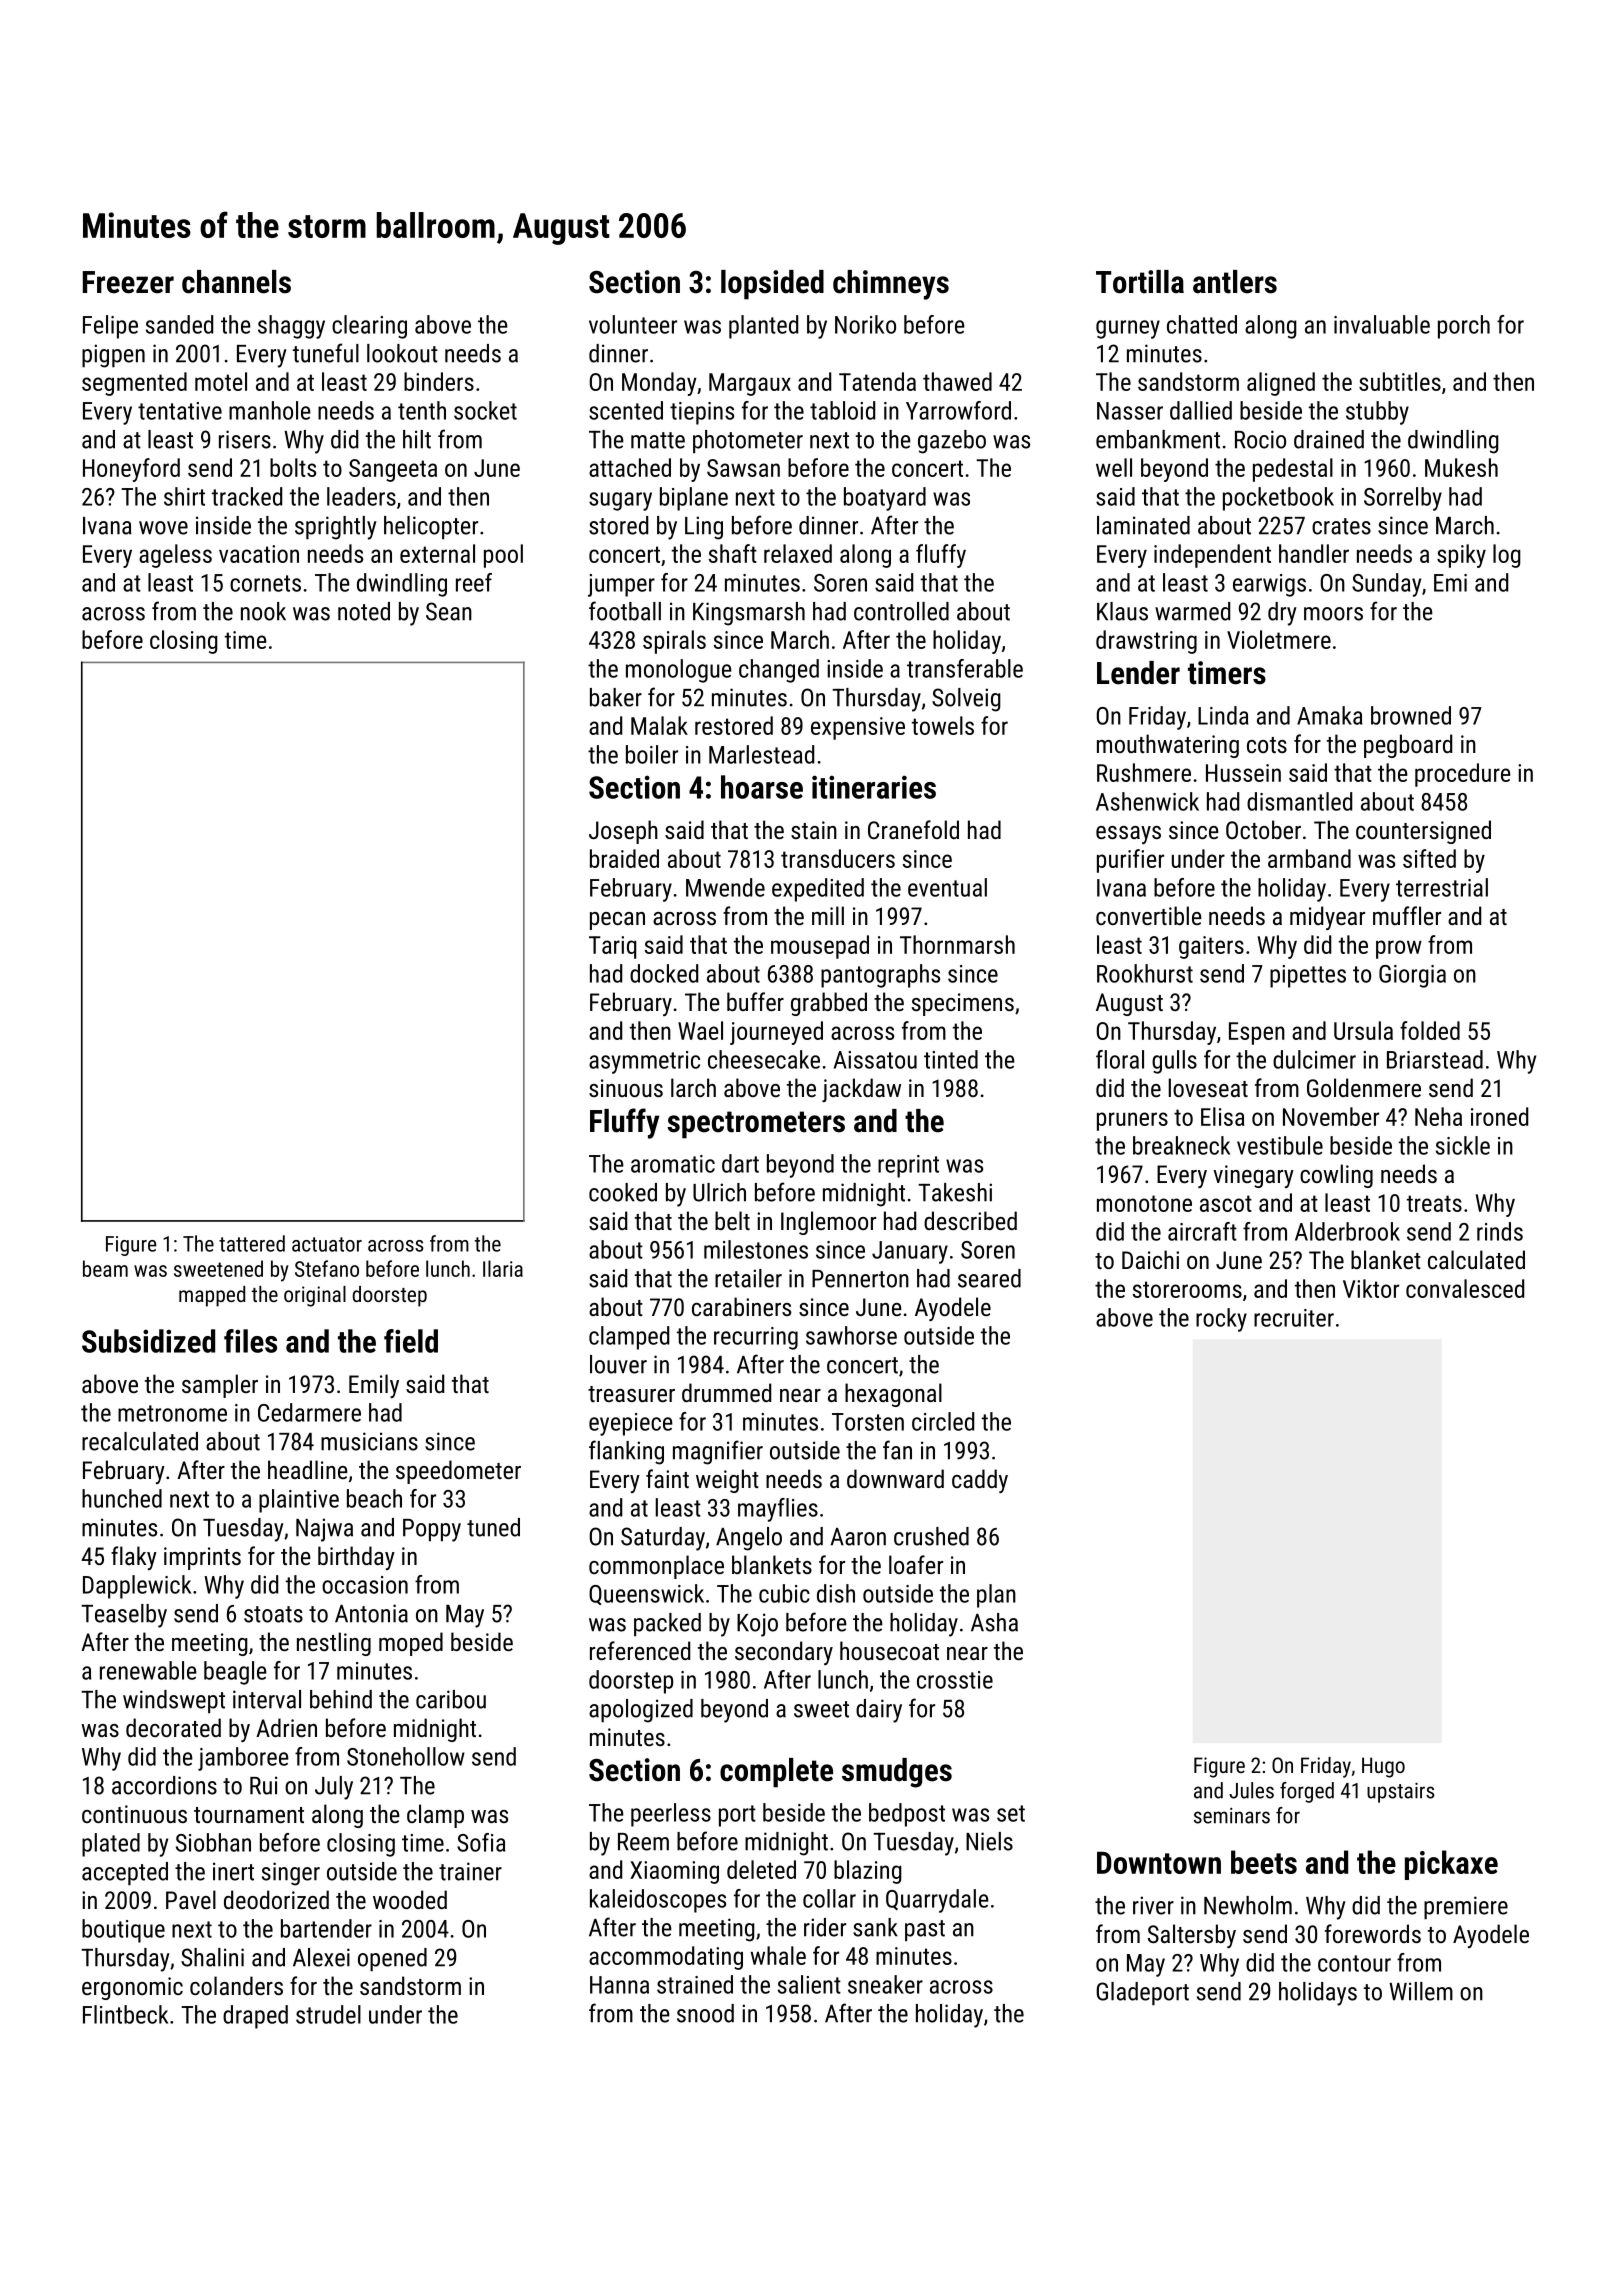 The width and height of the document is (1620, 2292). Describe the element at coordinates (259, 554) in the document. I see `vacation` at that location.
